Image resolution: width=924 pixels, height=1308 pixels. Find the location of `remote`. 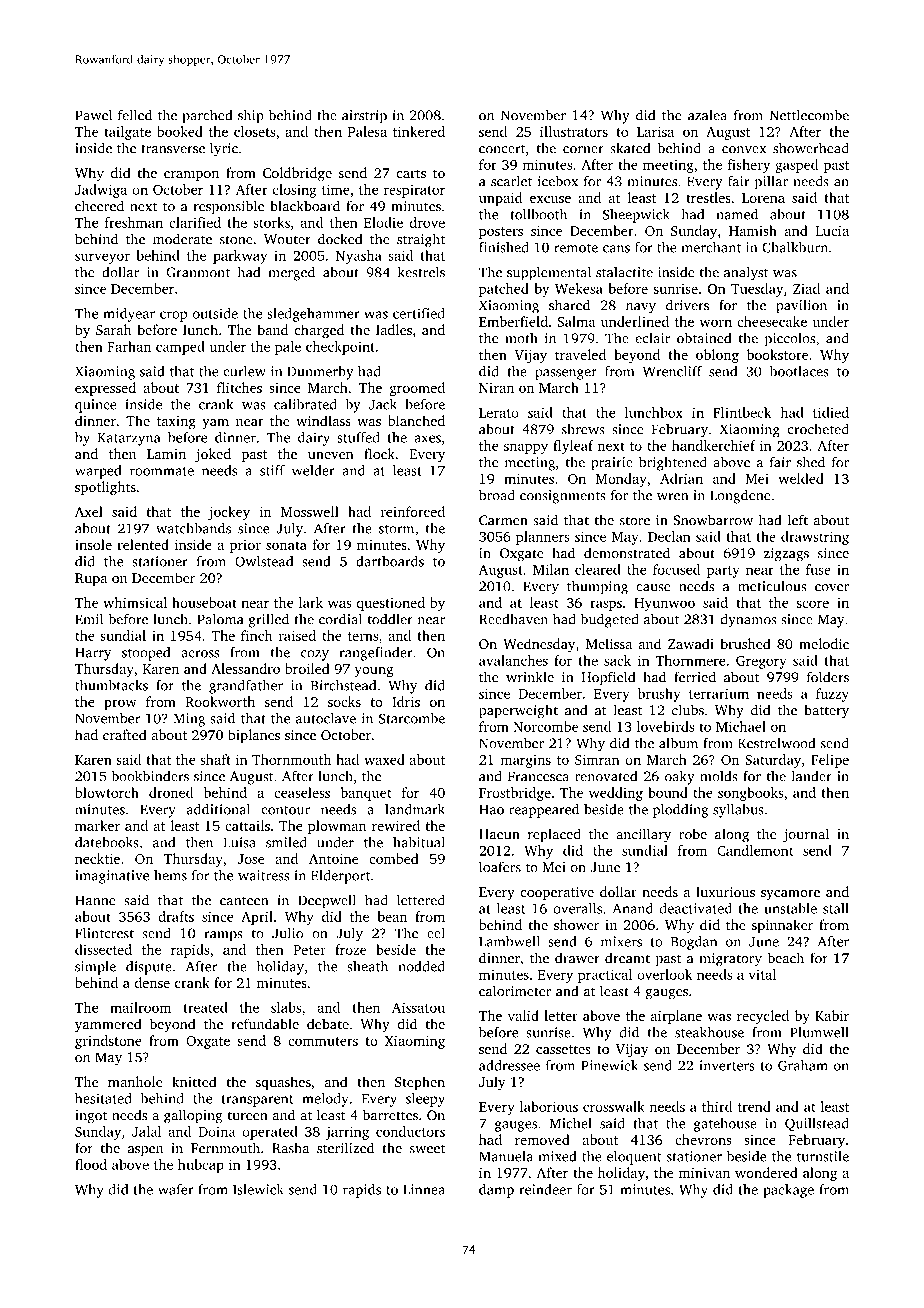

remote is located at coordinates (576, 248).
